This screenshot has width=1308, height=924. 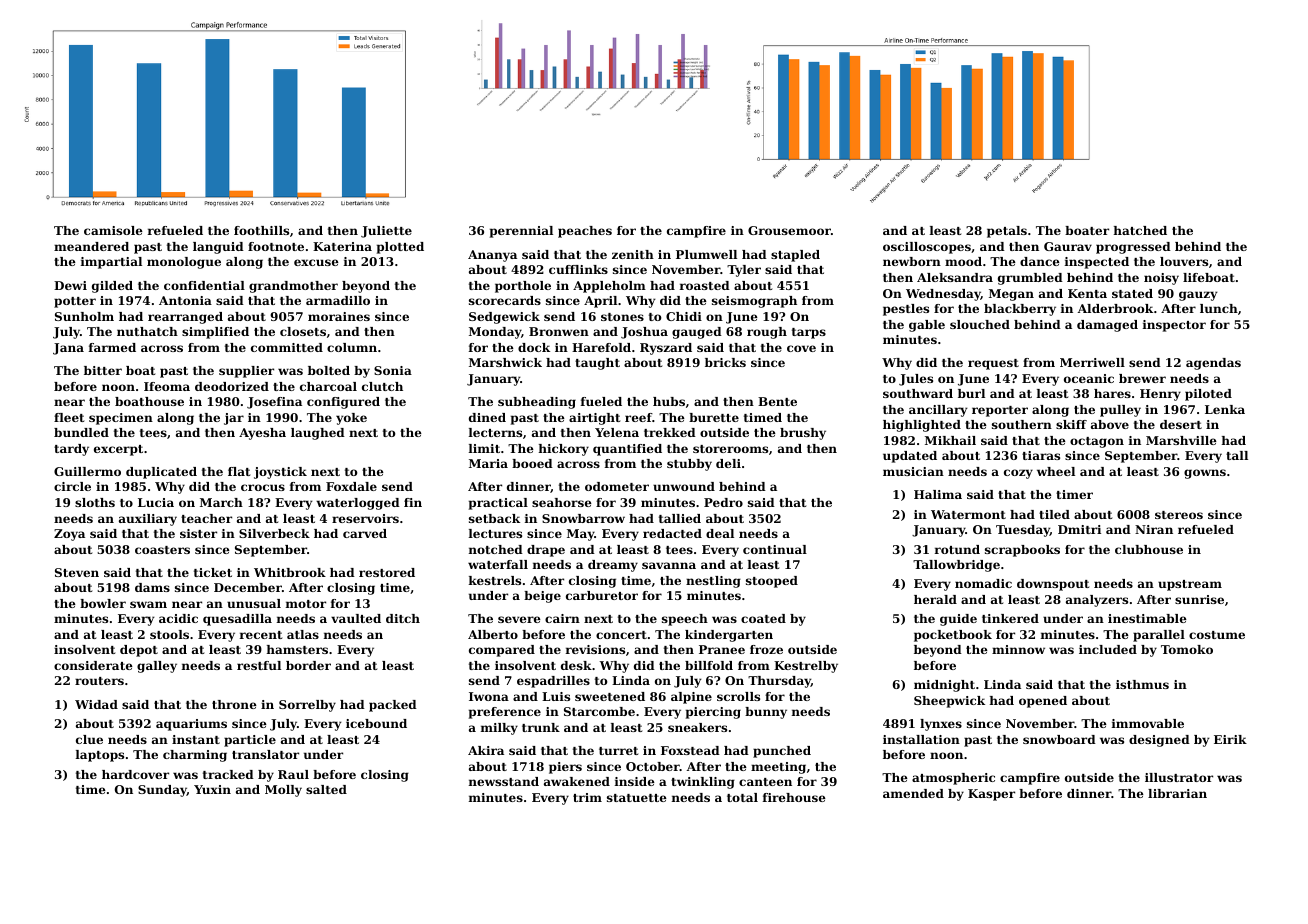 What do you see at coordinates (69, 417) in the screenshot?
I see `fleet` at bounding box center [69, 417].
